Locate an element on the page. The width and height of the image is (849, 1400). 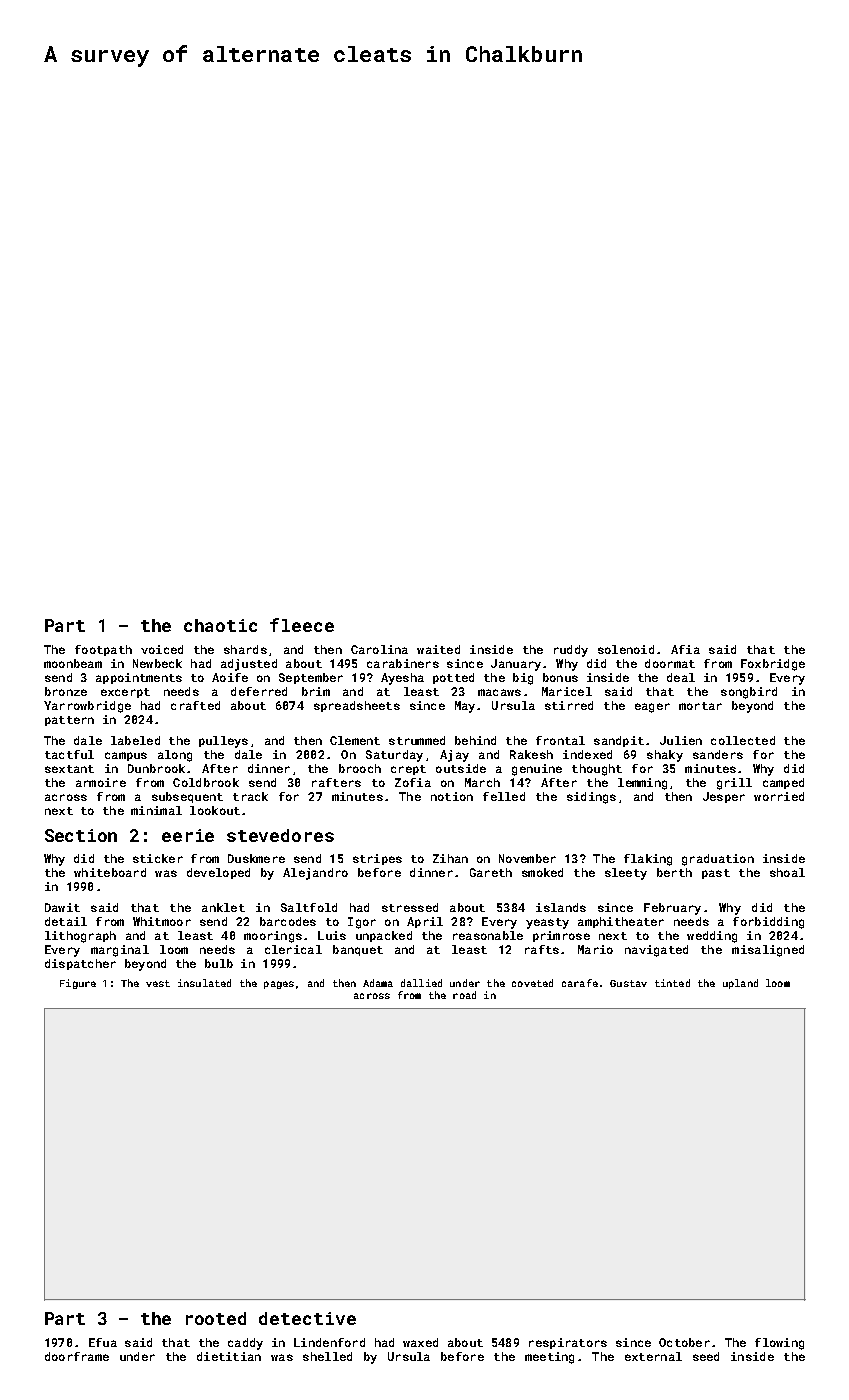
footpath is located at coordinates (103, 650).
